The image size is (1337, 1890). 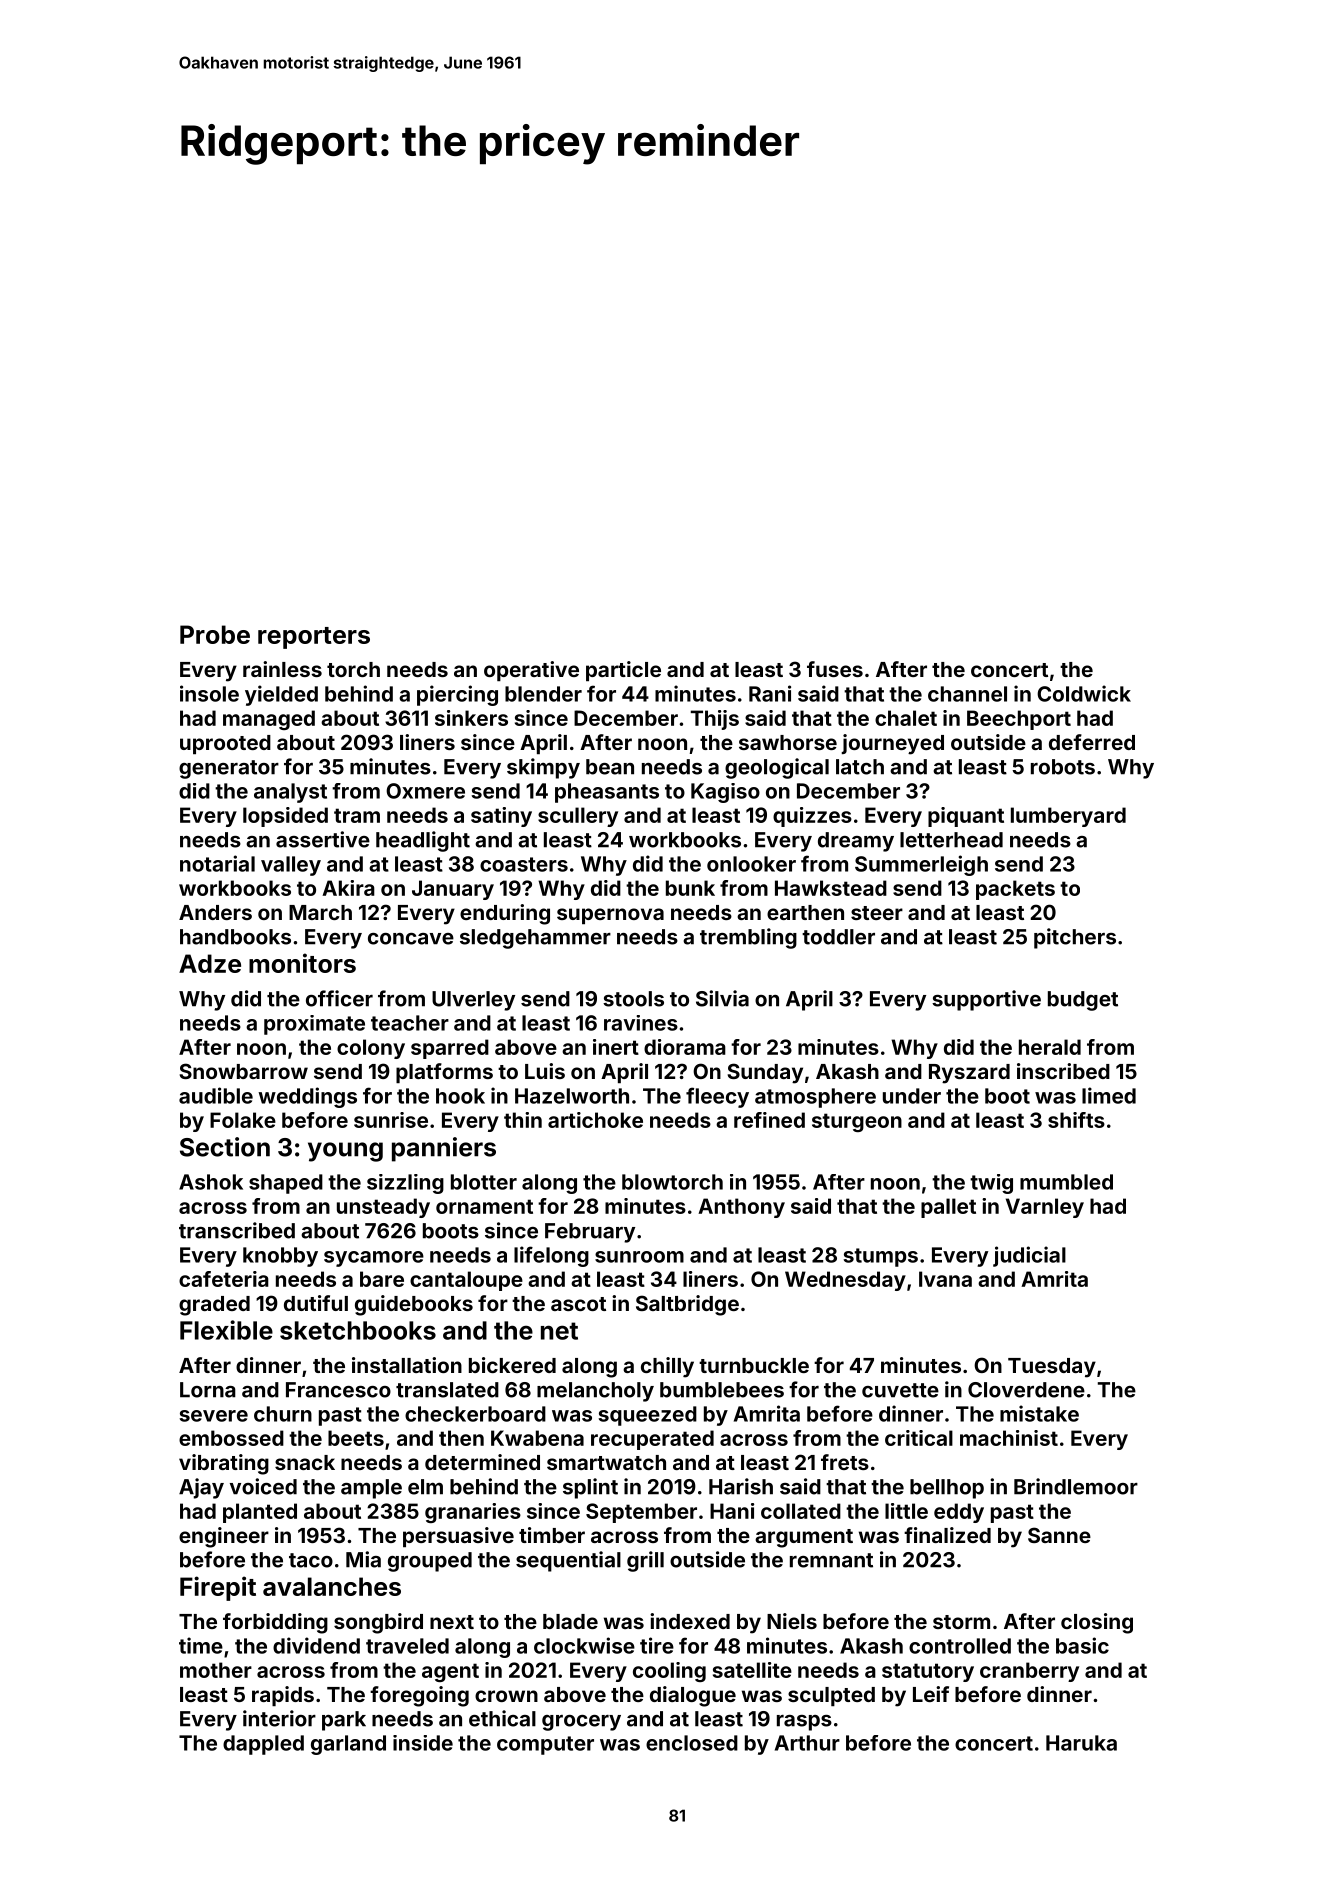 What do you see at coordinates (1068, 817) in the document?
I see `lumberyard` at bounding box center [1068, 817].
